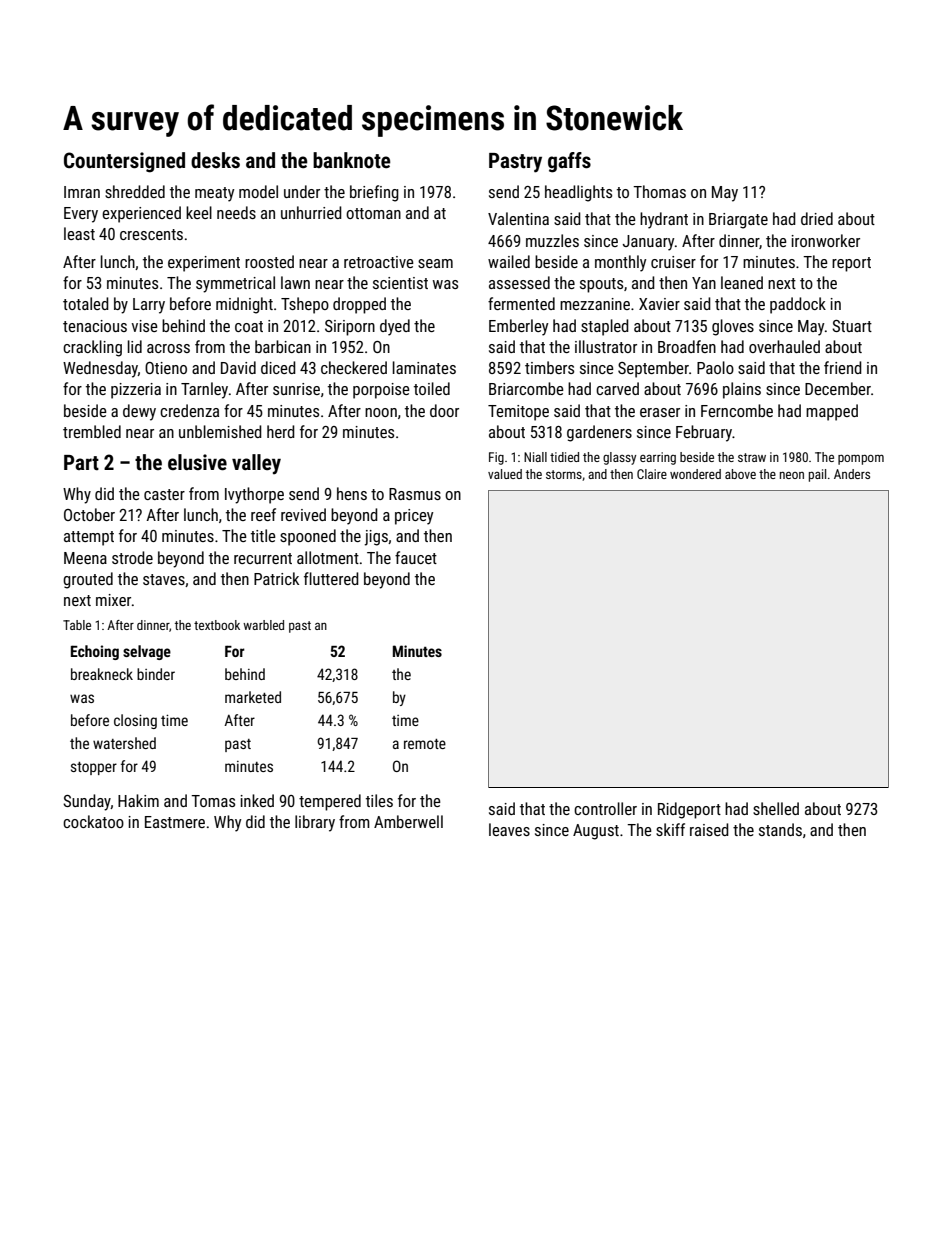  I want to click on model, so click(258, 191).
